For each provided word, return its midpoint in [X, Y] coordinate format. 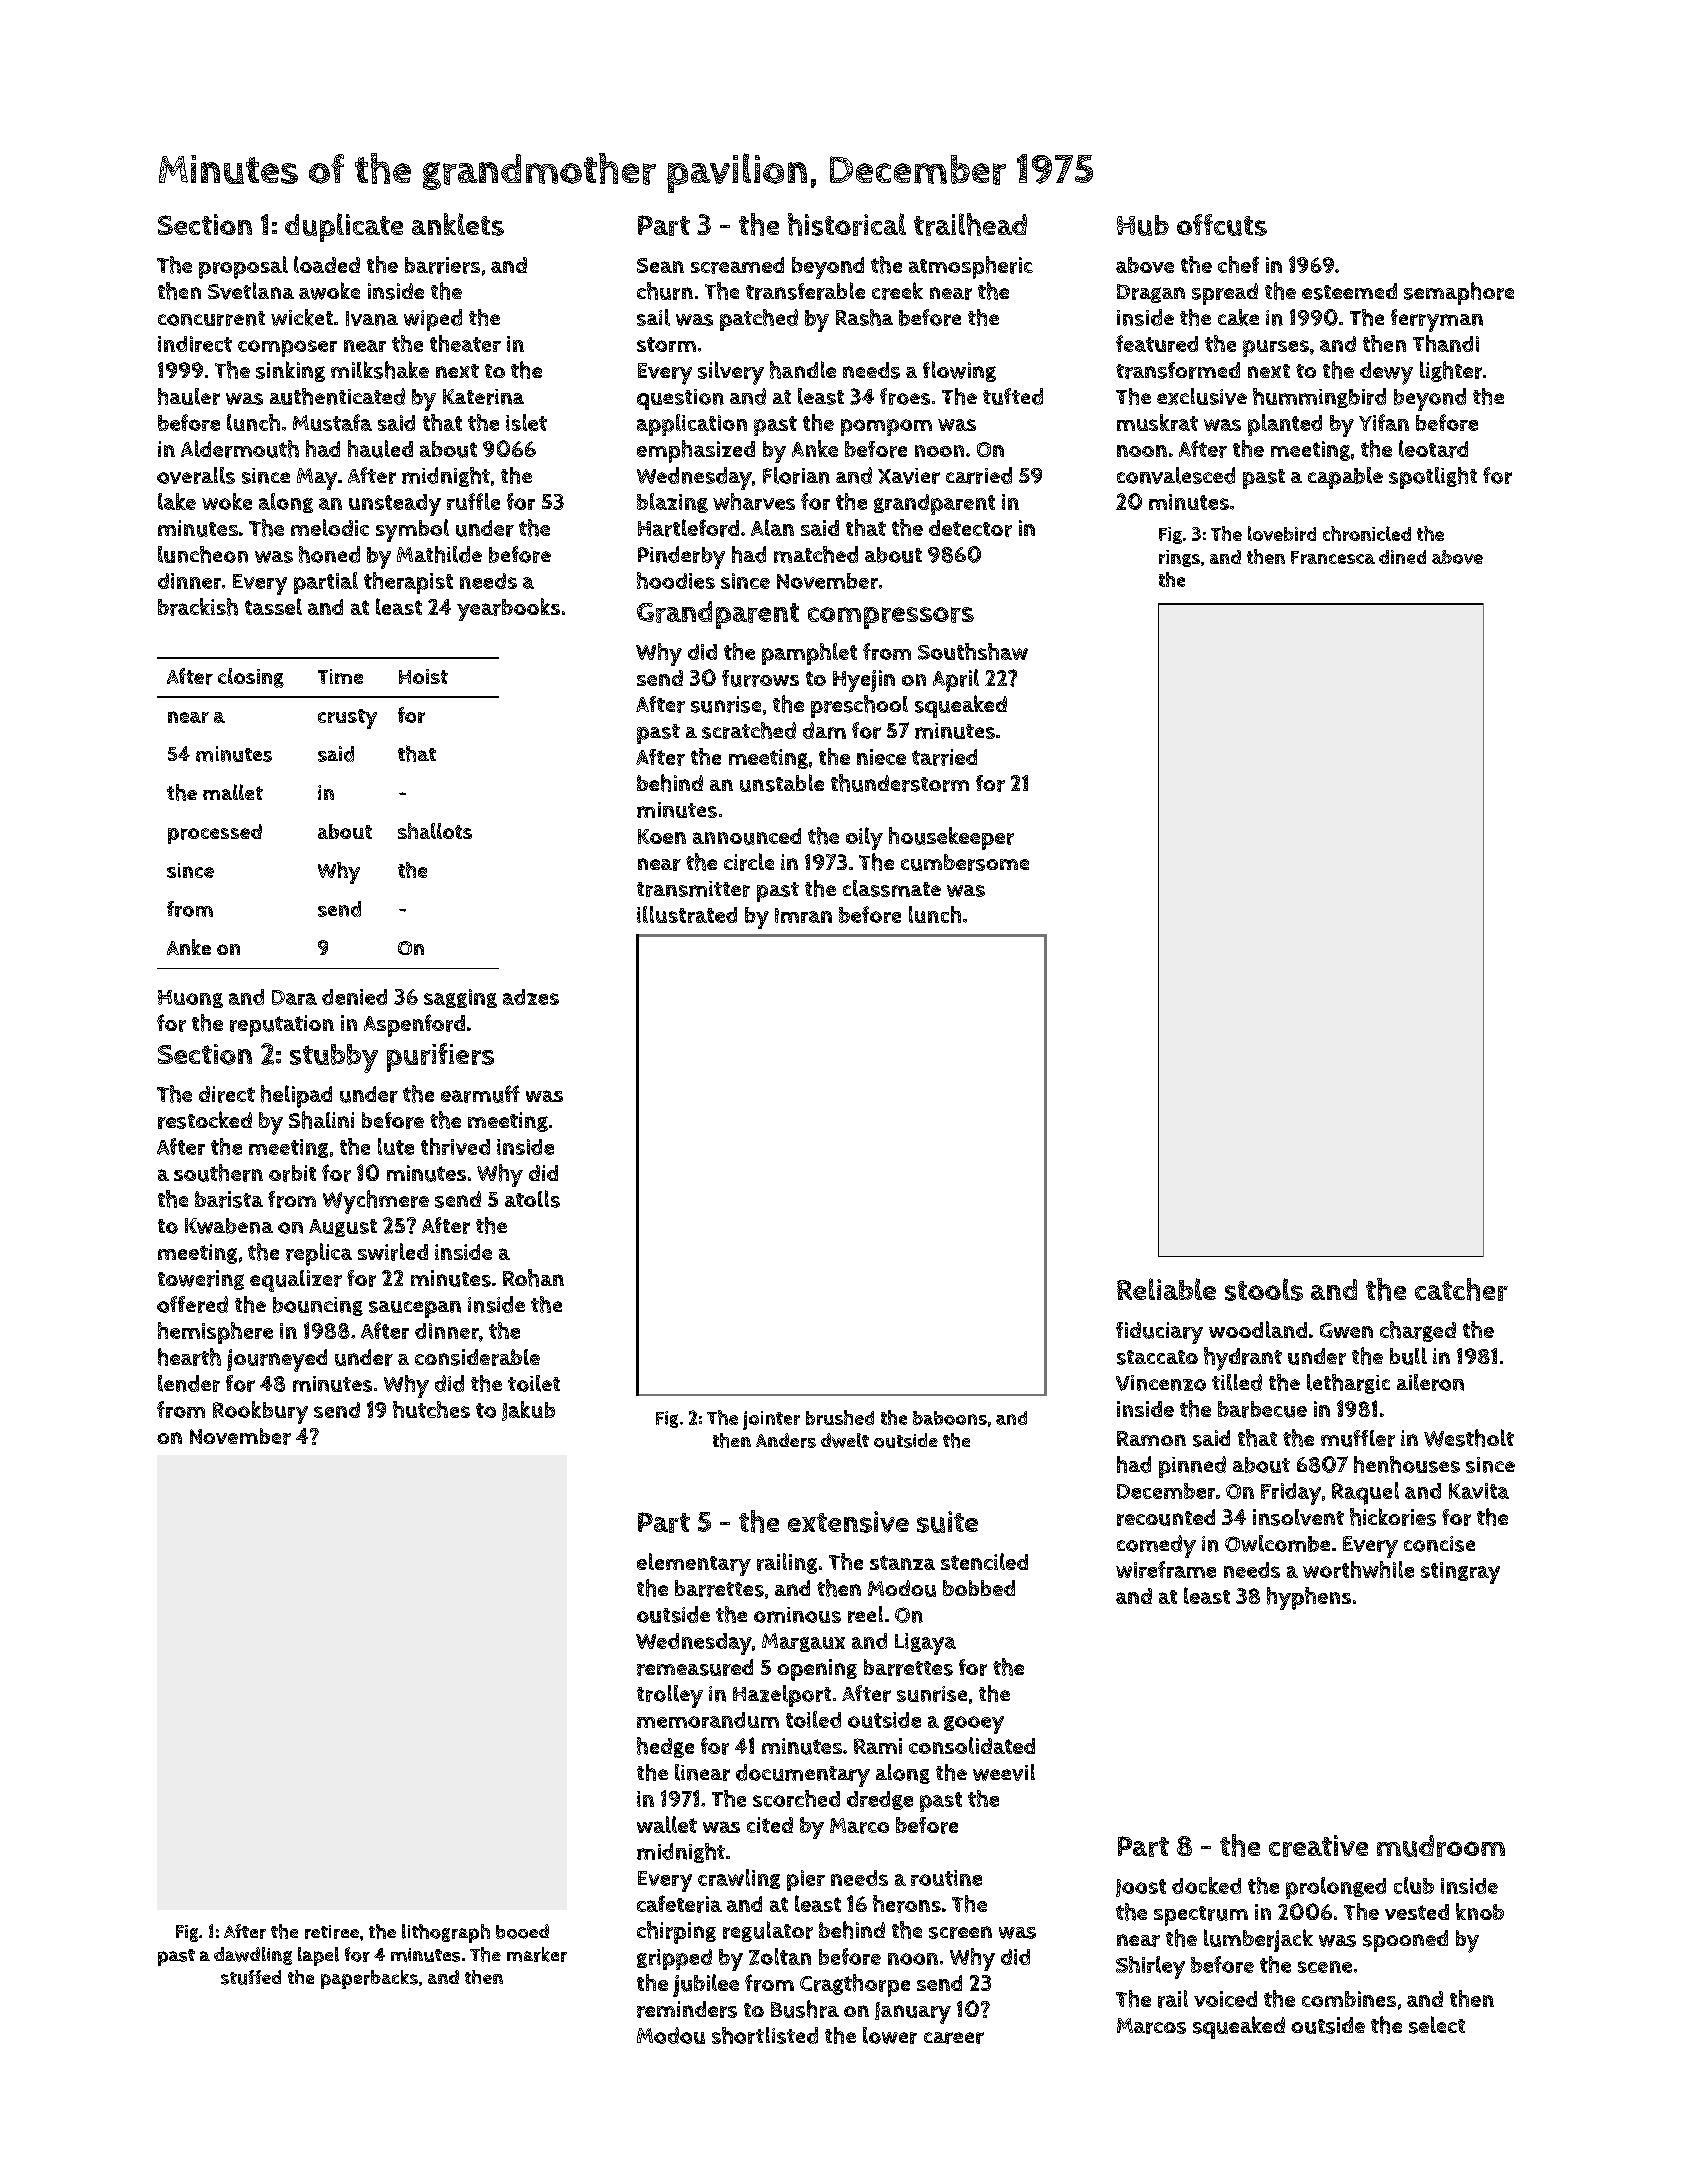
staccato [1157, 1357]
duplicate [344, 227]
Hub [1143, 225]
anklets [458, 224]
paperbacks [369, 1979]
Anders [786, 1440]
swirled [393, 1252]
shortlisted [765, 2035]
